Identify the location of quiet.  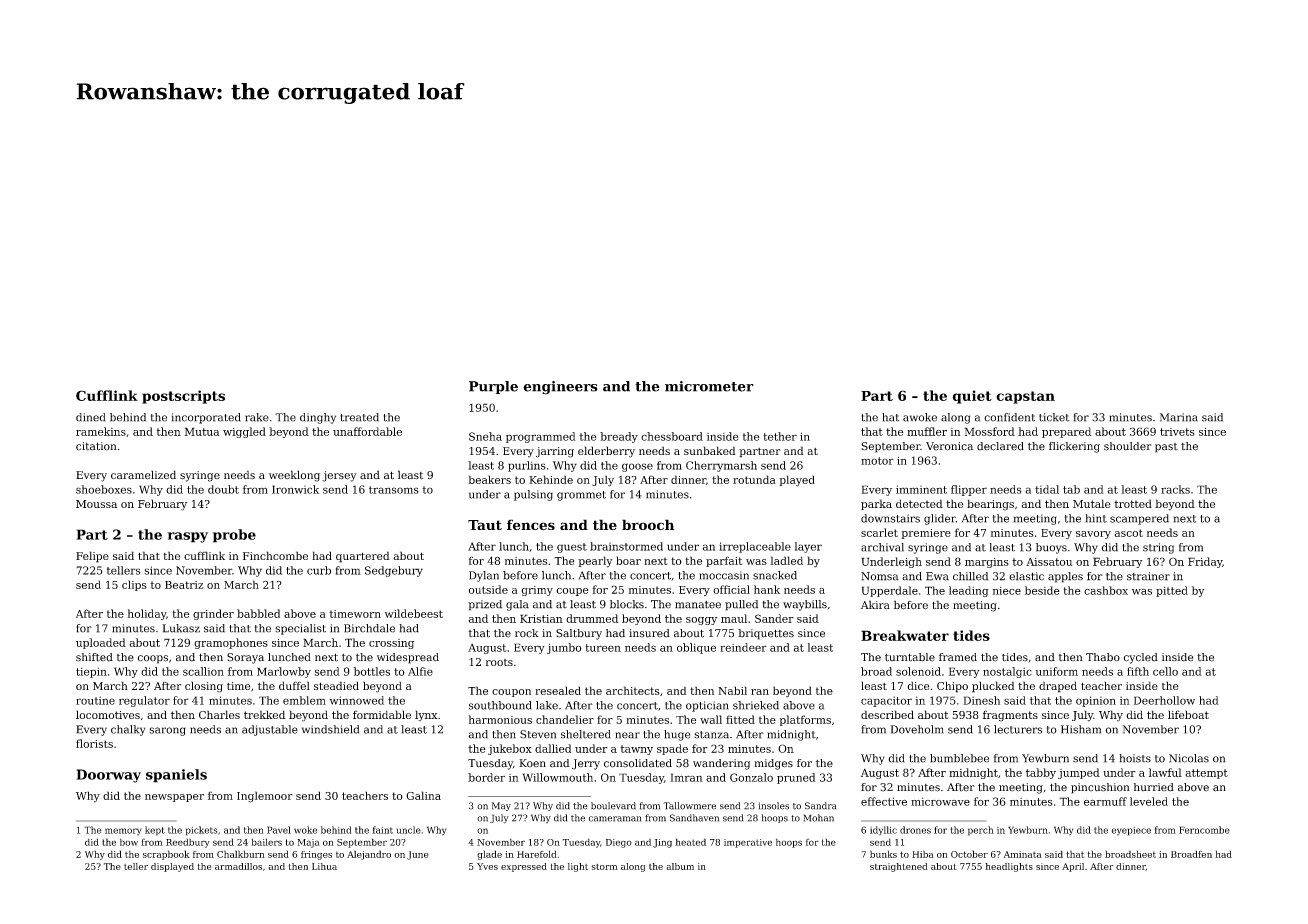
(972, 397).
